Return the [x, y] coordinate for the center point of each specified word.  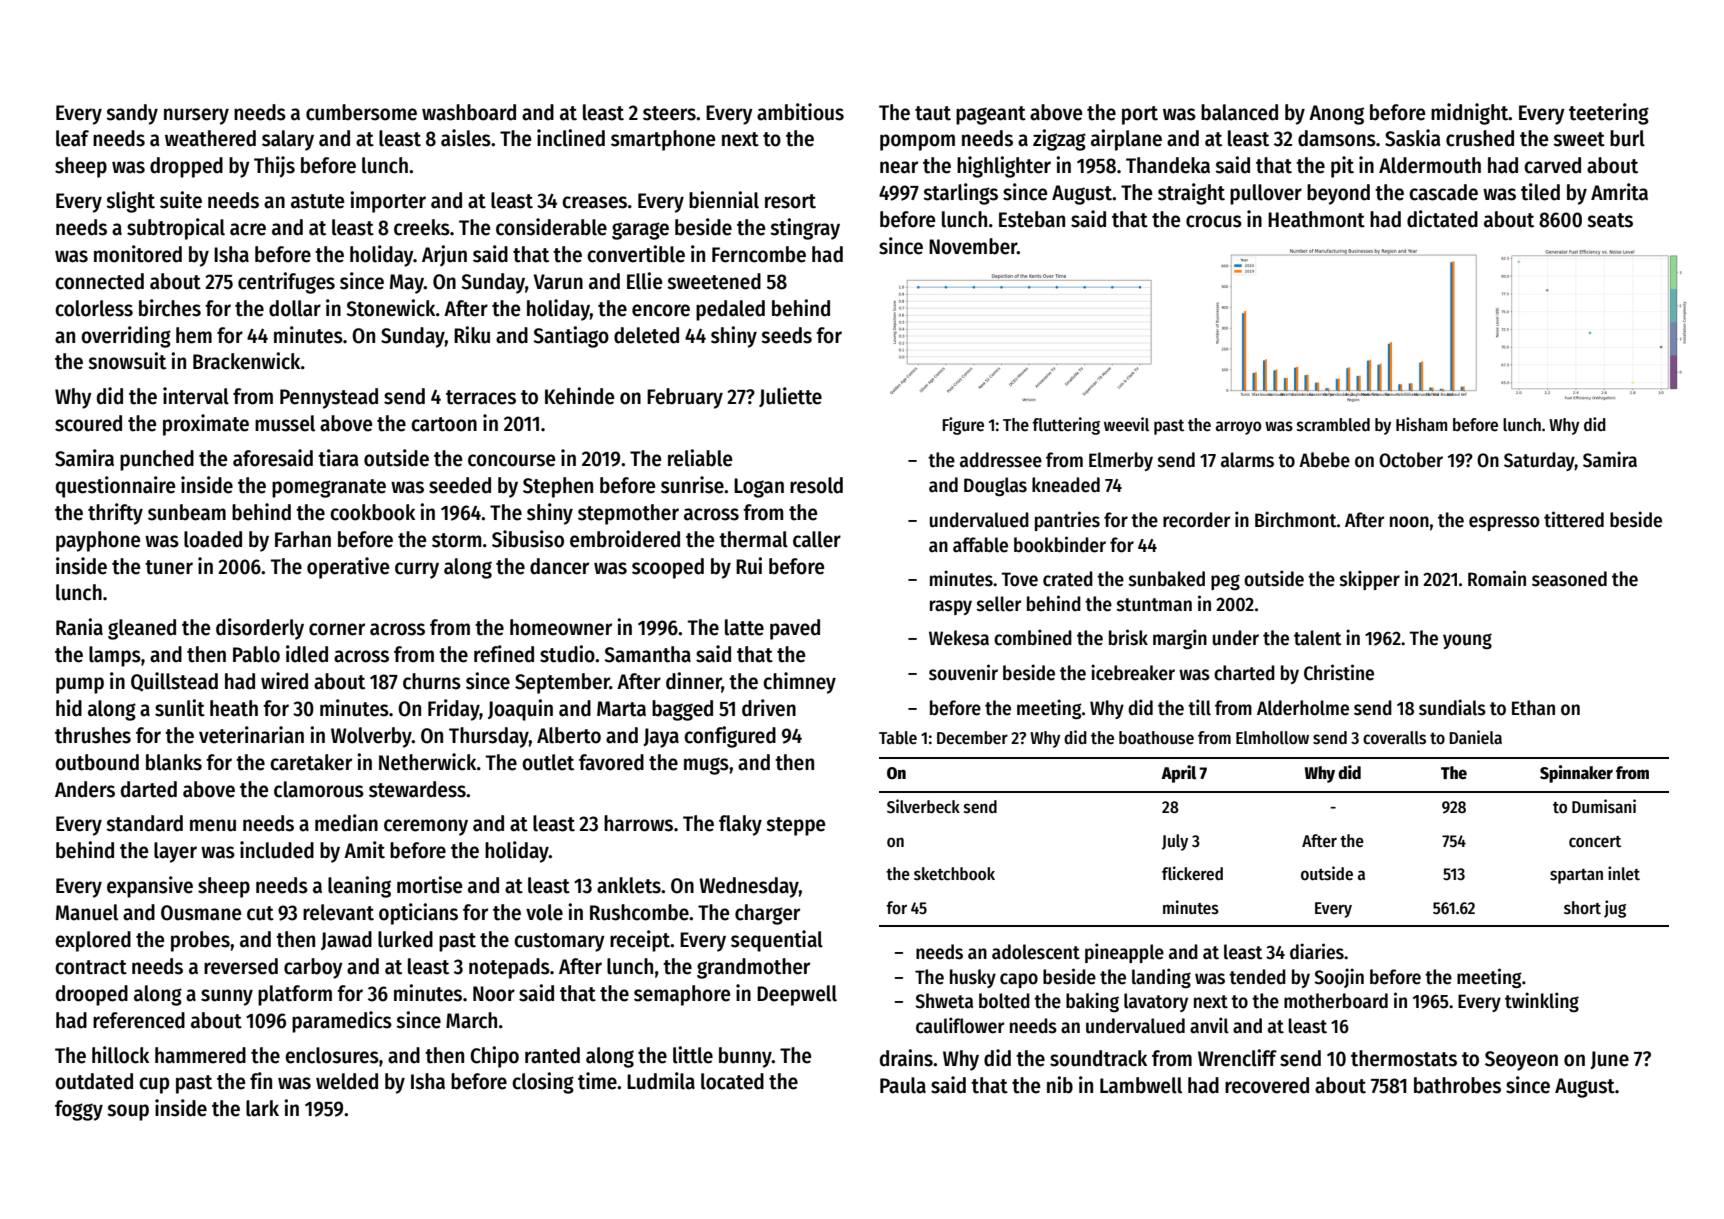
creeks [422, 227]
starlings [960, 194]
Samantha [647, 654]
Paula [903, 1085]
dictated [1442, 219]
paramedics [342, 1022]
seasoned [1569, 579]
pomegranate [329, 488]
